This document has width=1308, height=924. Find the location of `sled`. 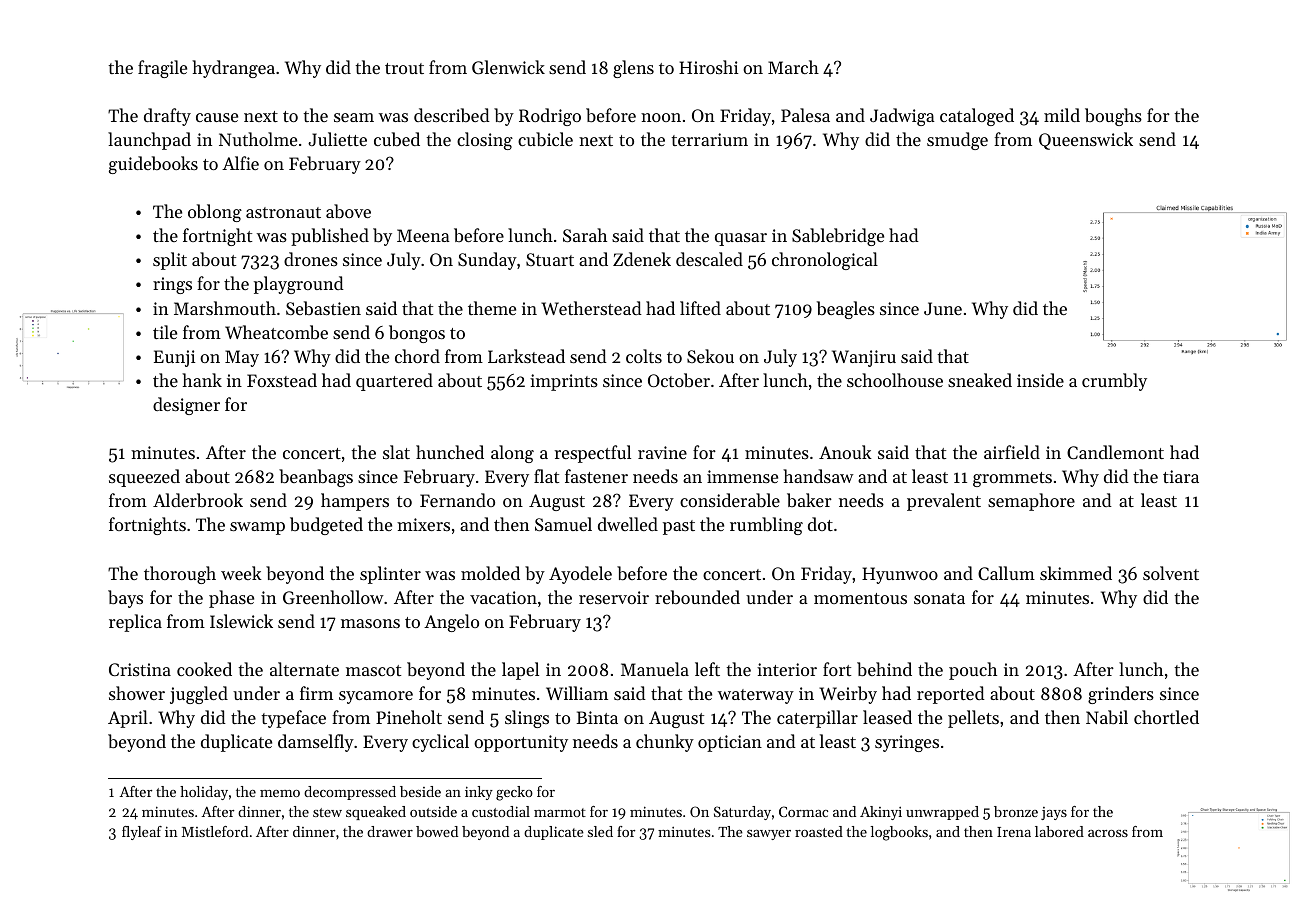

sled is located at coordinates (600, 831).
